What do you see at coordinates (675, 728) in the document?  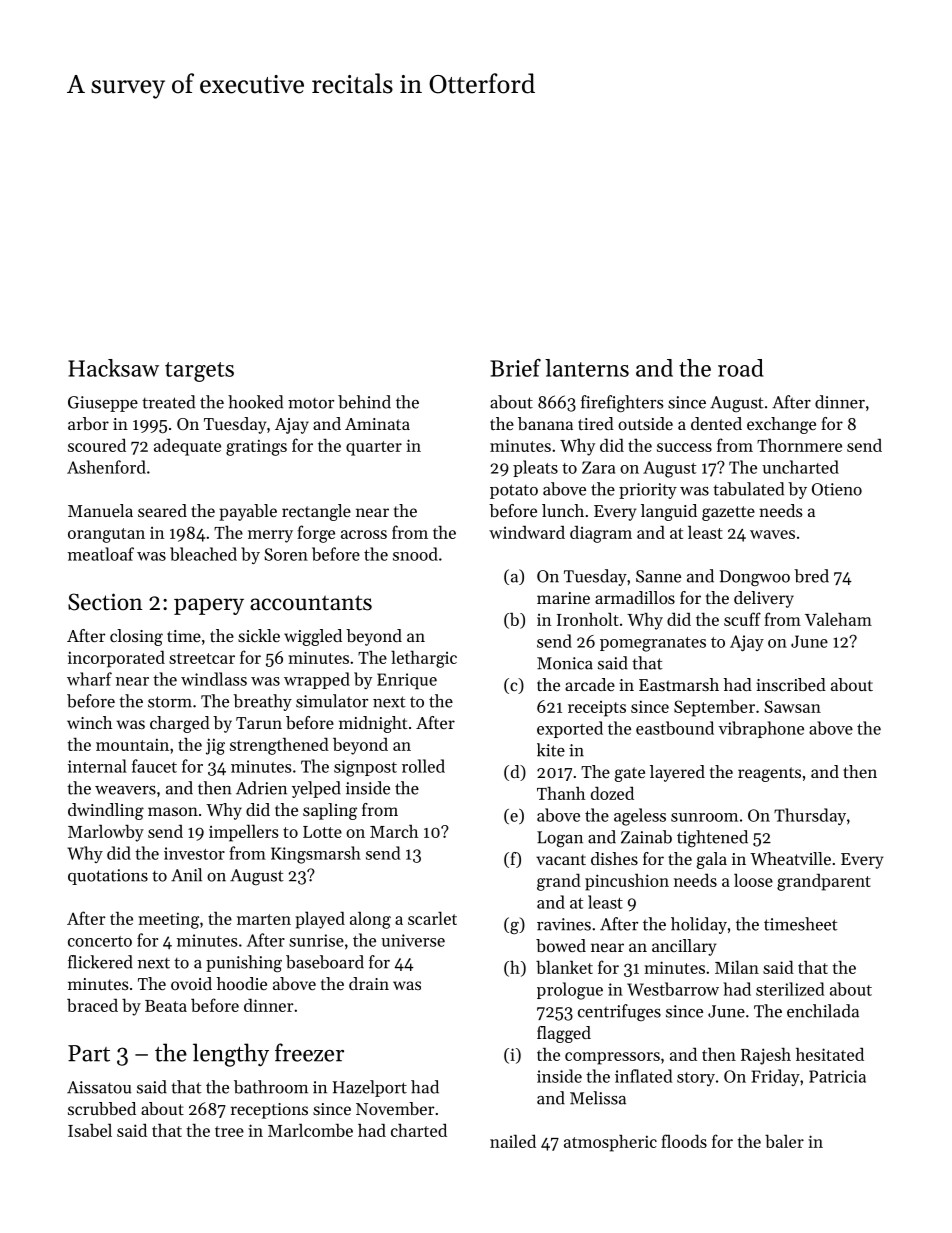 I see `eastbound` at bounding box center [675, 728].
